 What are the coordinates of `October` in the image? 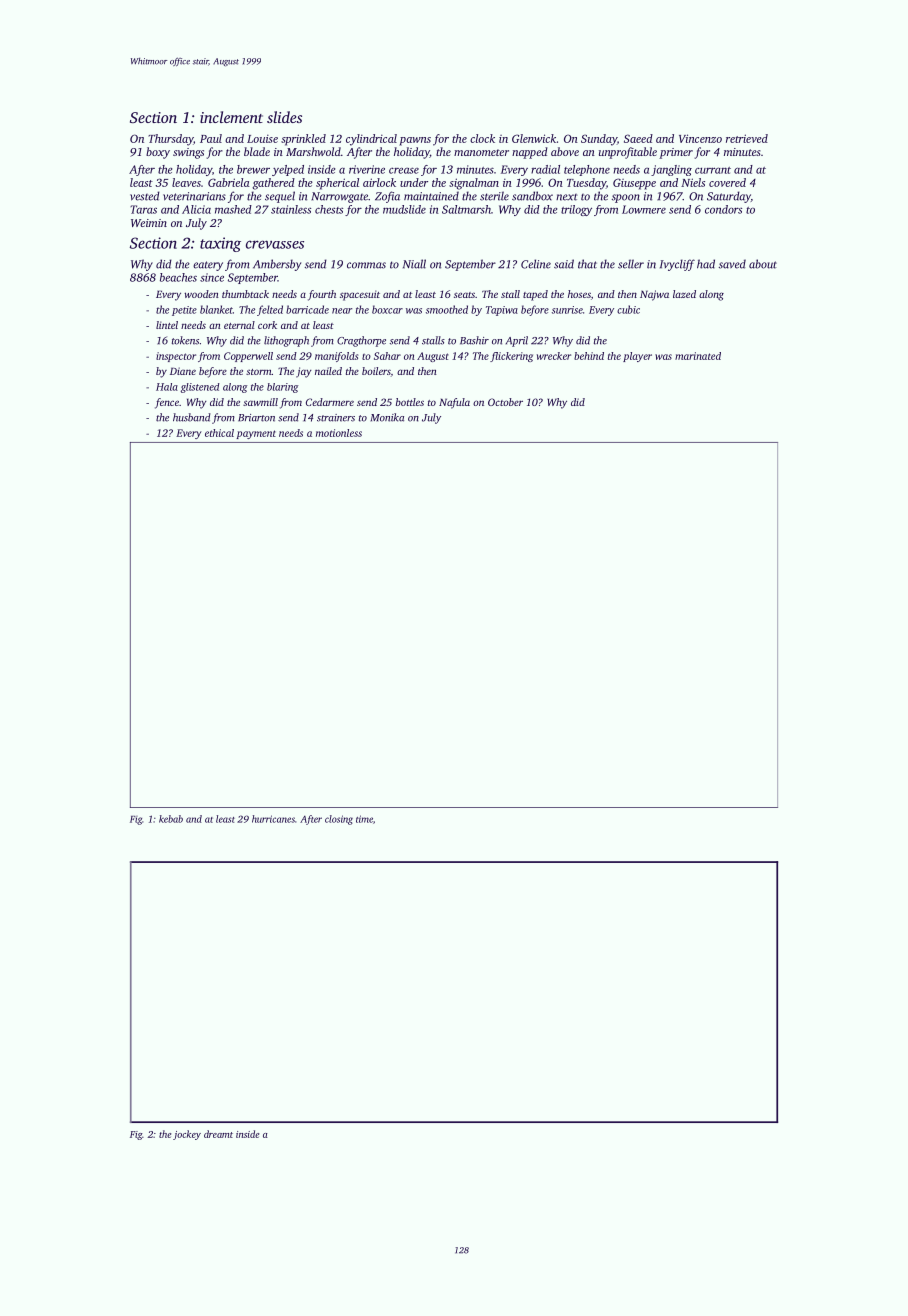 It's located at (505, 402).
